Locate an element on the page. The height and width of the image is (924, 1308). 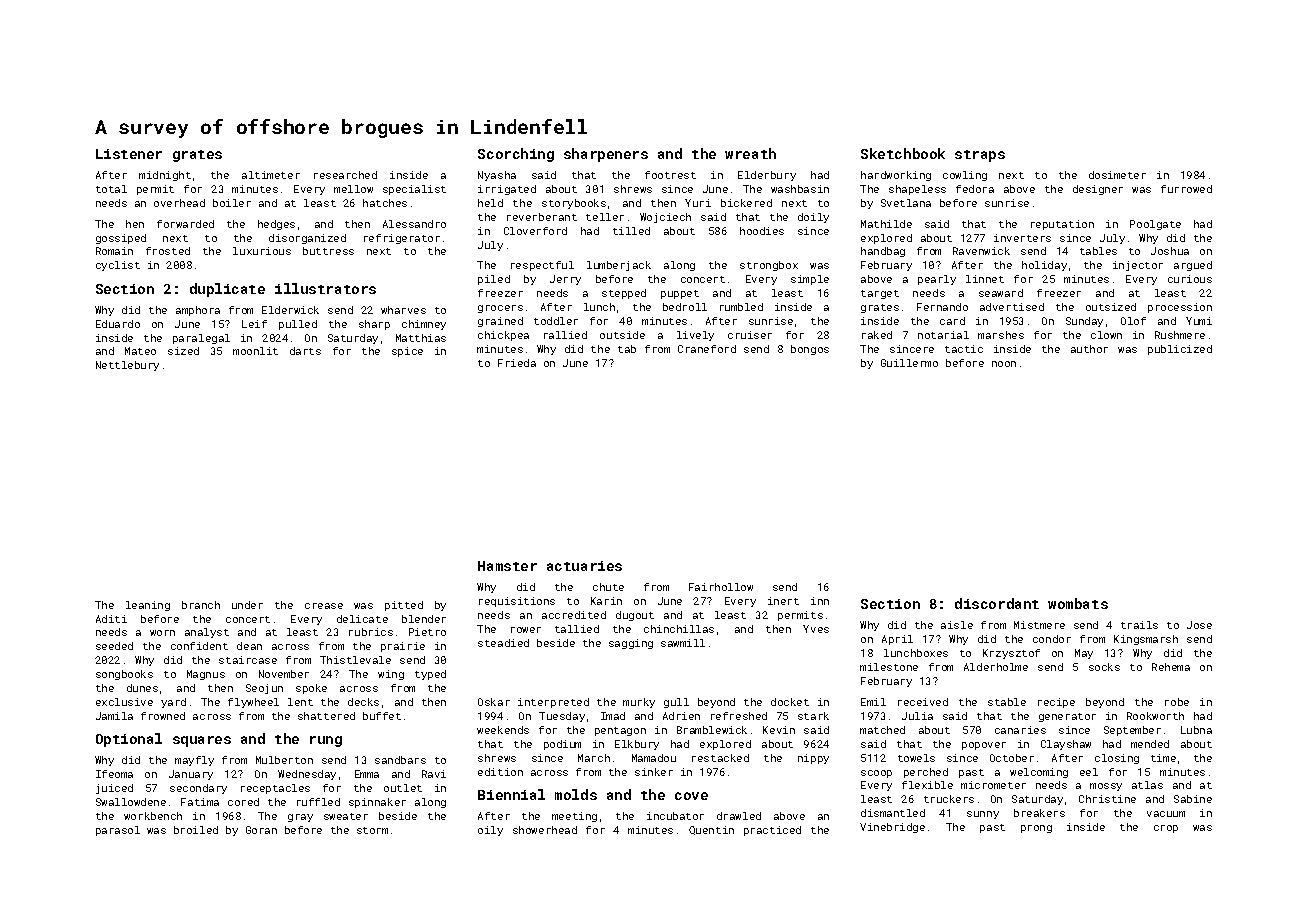
Listener is located at coordinates (129, 154).
